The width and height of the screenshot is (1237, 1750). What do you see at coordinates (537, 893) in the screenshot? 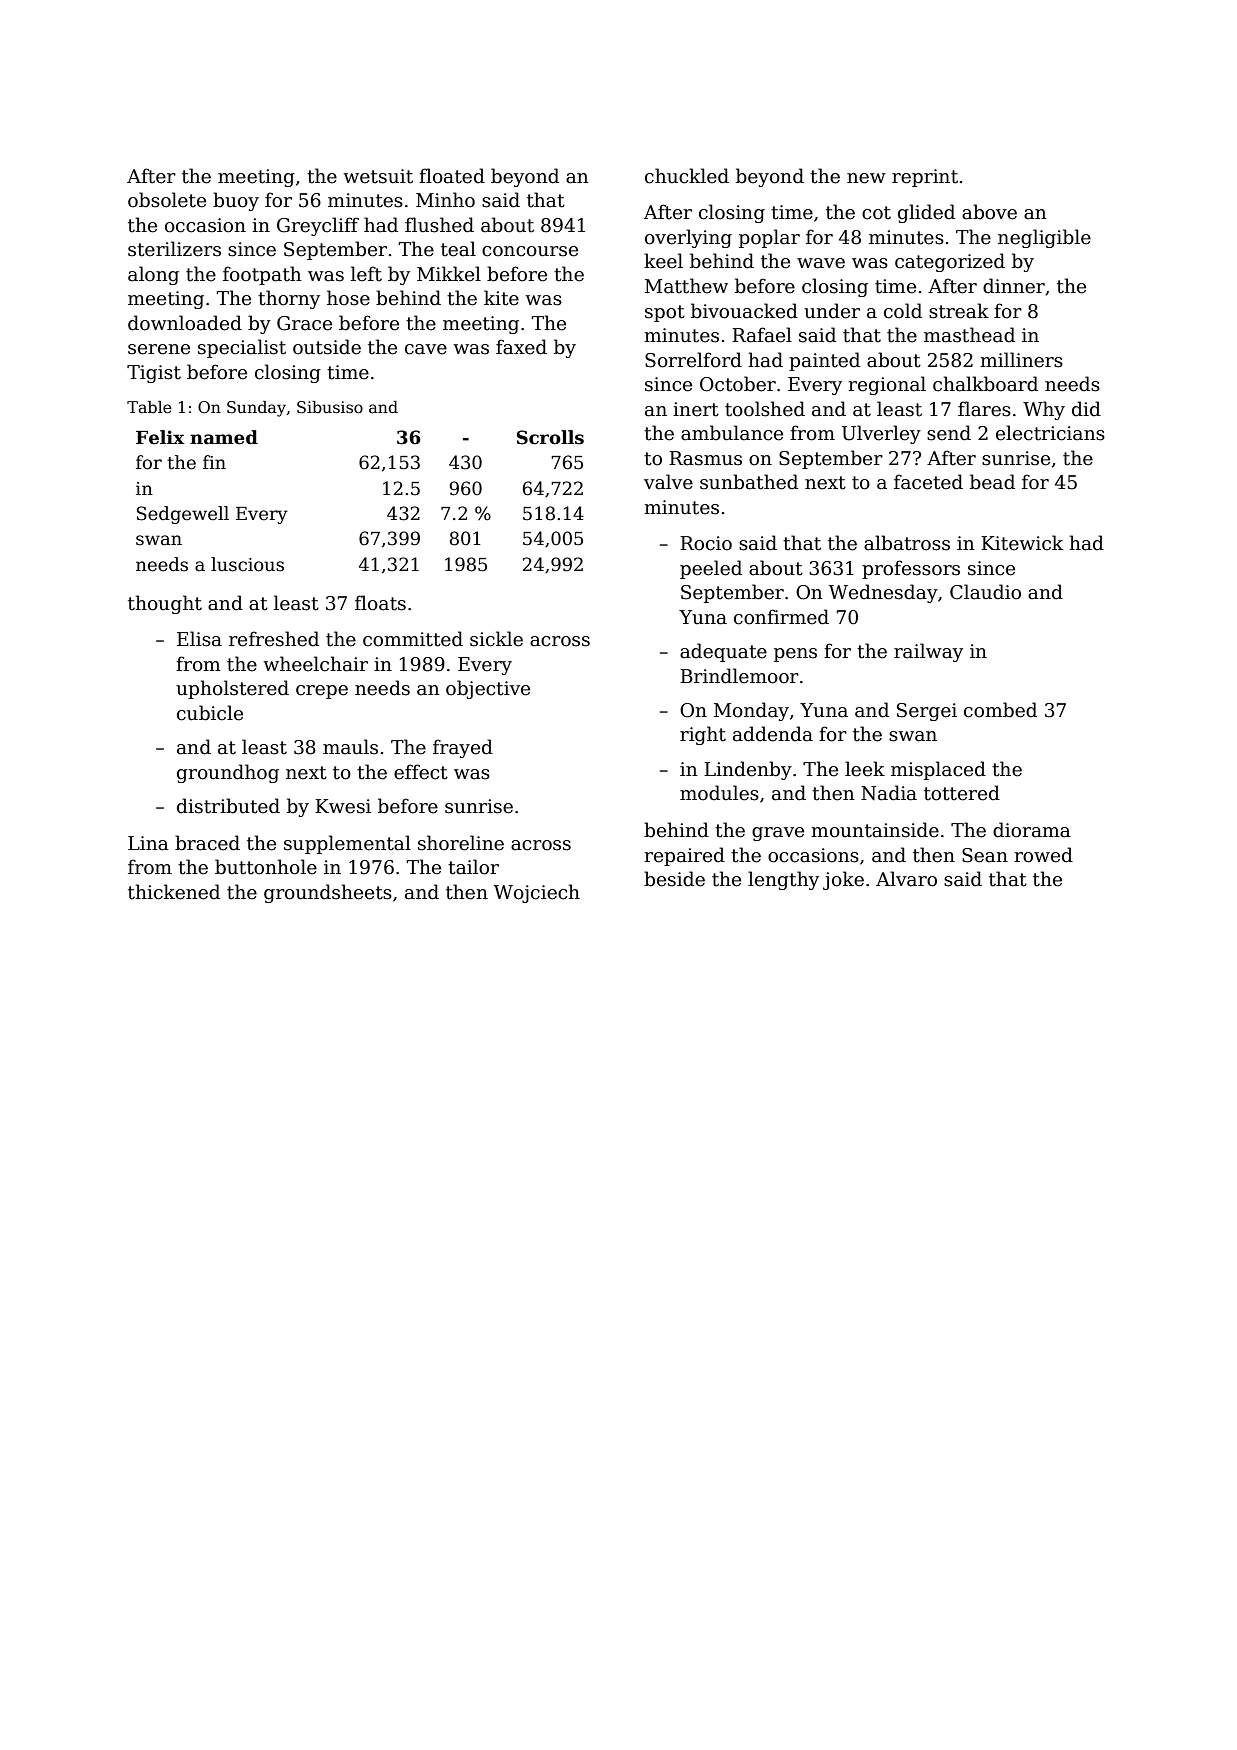
I see `Wojciech` at bounding box center [537, 893].
